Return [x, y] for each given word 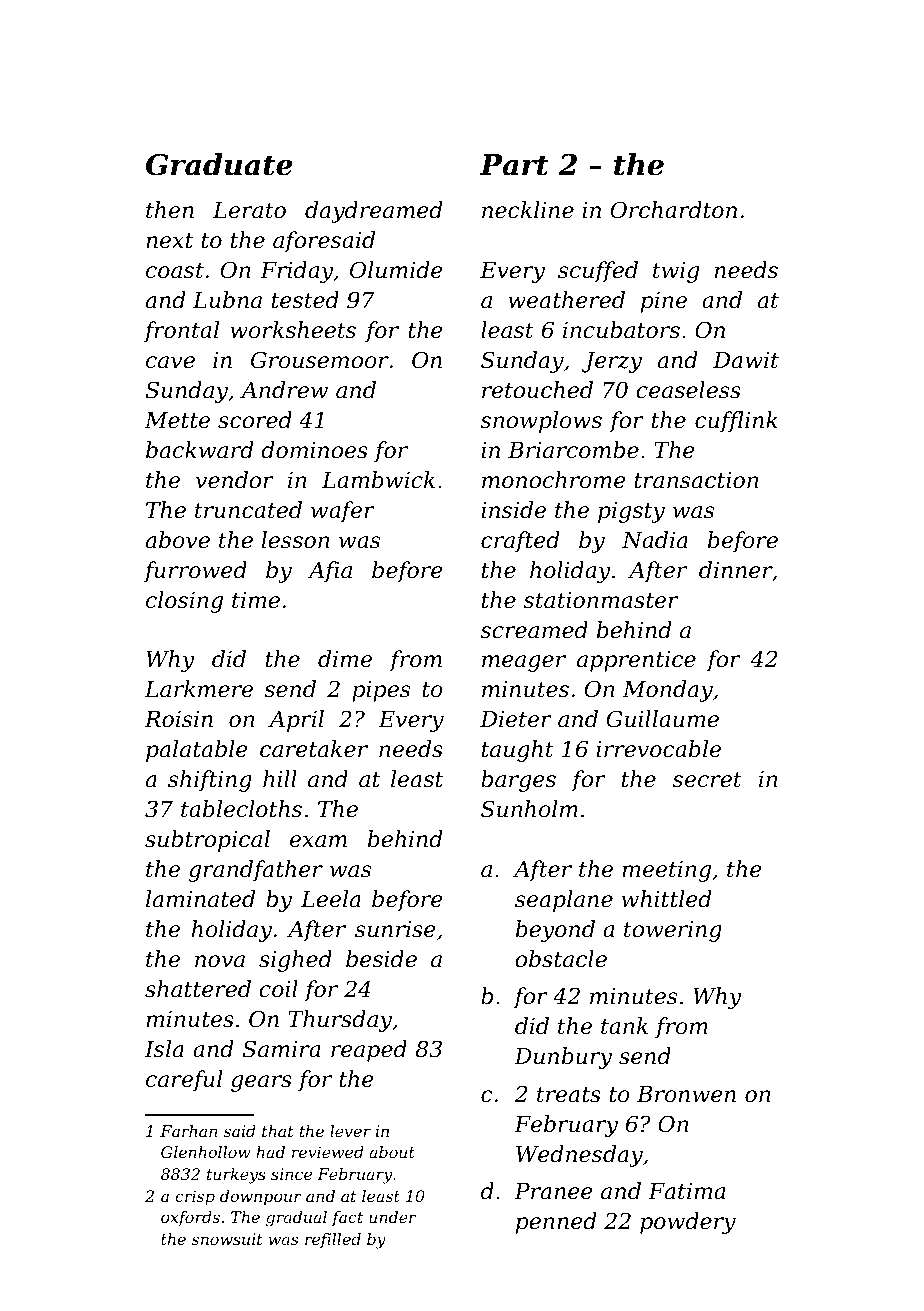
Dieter [516, 719]
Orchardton [674, 210]
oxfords [190, 1218]
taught [518, 751]
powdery [688, 1223]
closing [184, 602]
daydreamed [374, 212]
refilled [333, 1240]
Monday [668, 691]
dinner [736, 571]
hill [280, 778]
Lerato [249, 210]
